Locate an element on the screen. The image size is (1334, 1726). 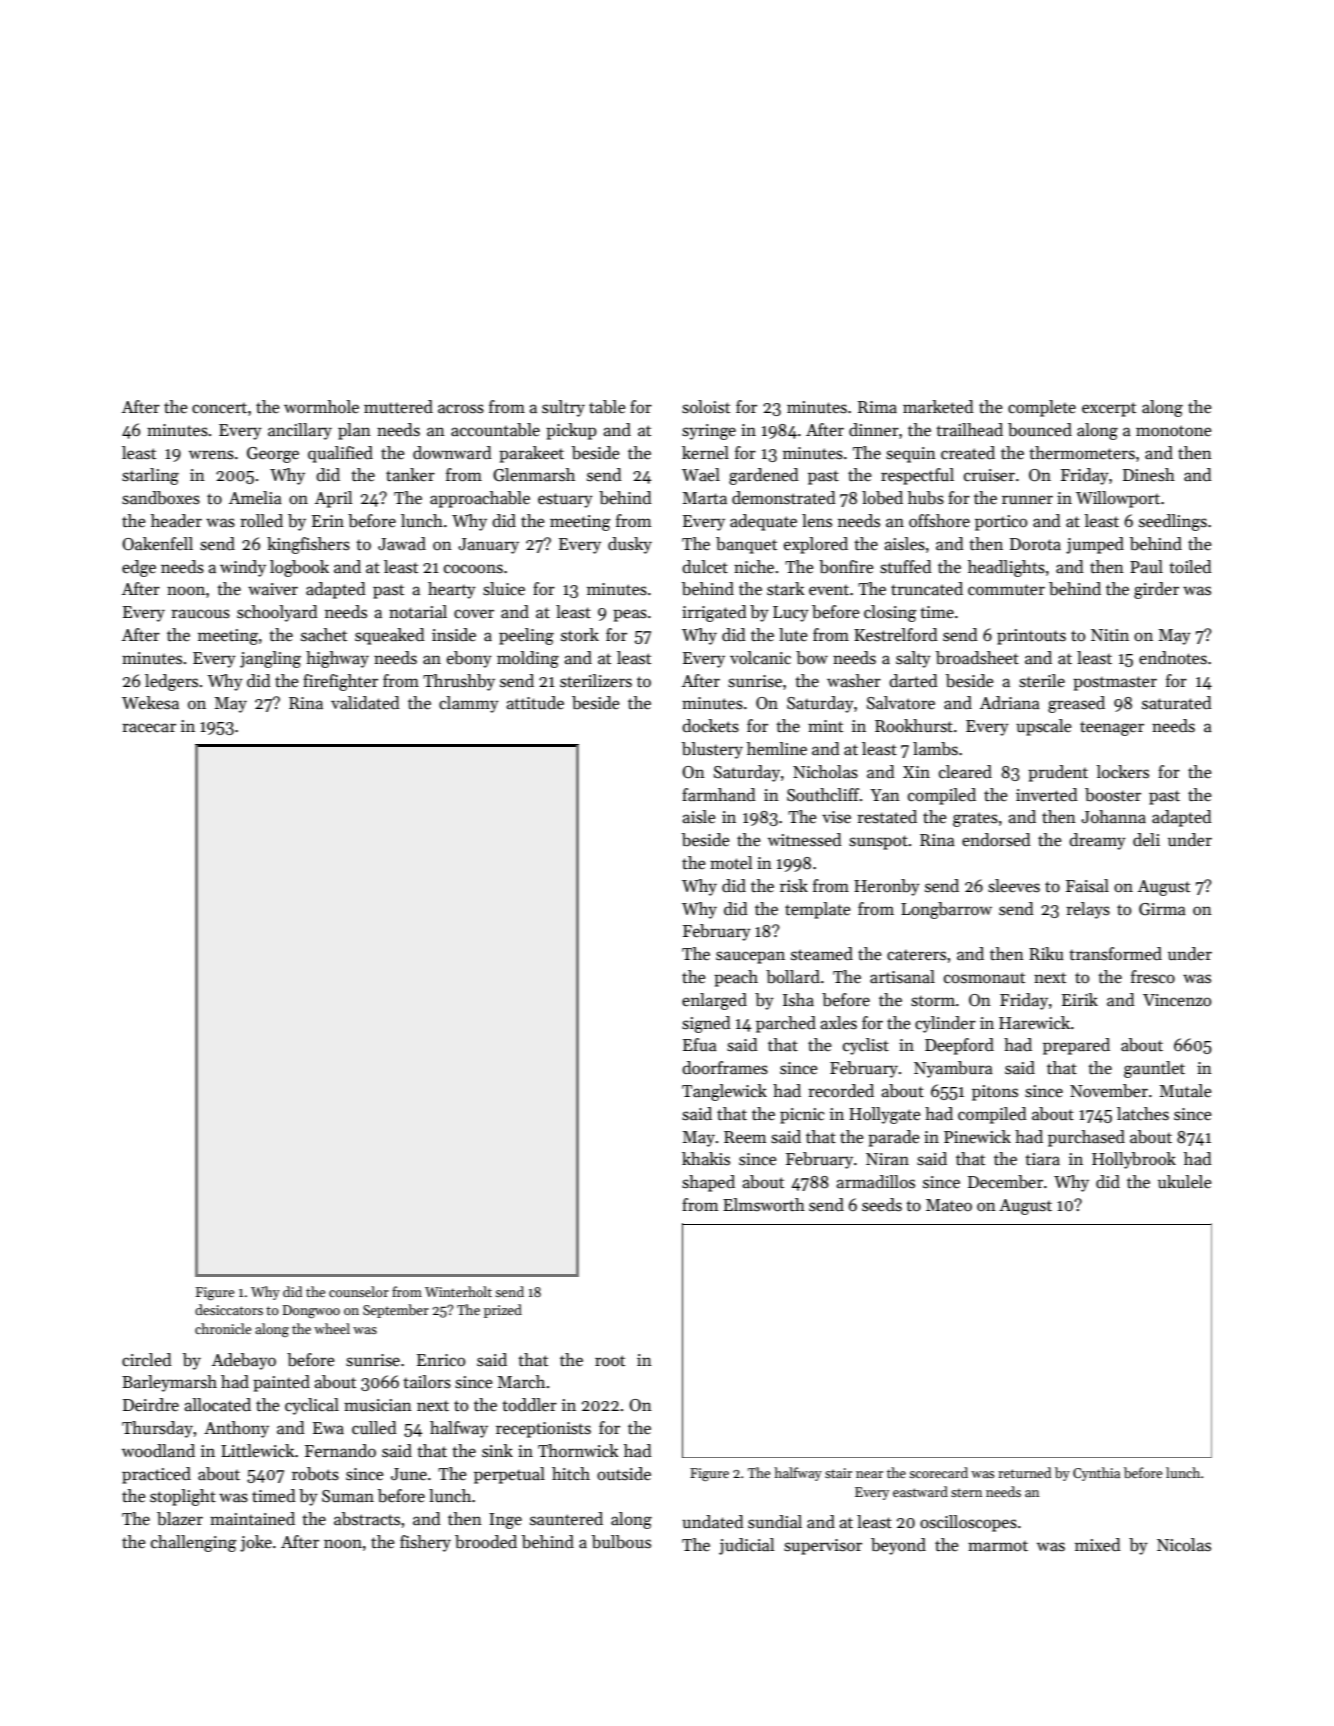
complete is located at coordinates (1042, 408).
